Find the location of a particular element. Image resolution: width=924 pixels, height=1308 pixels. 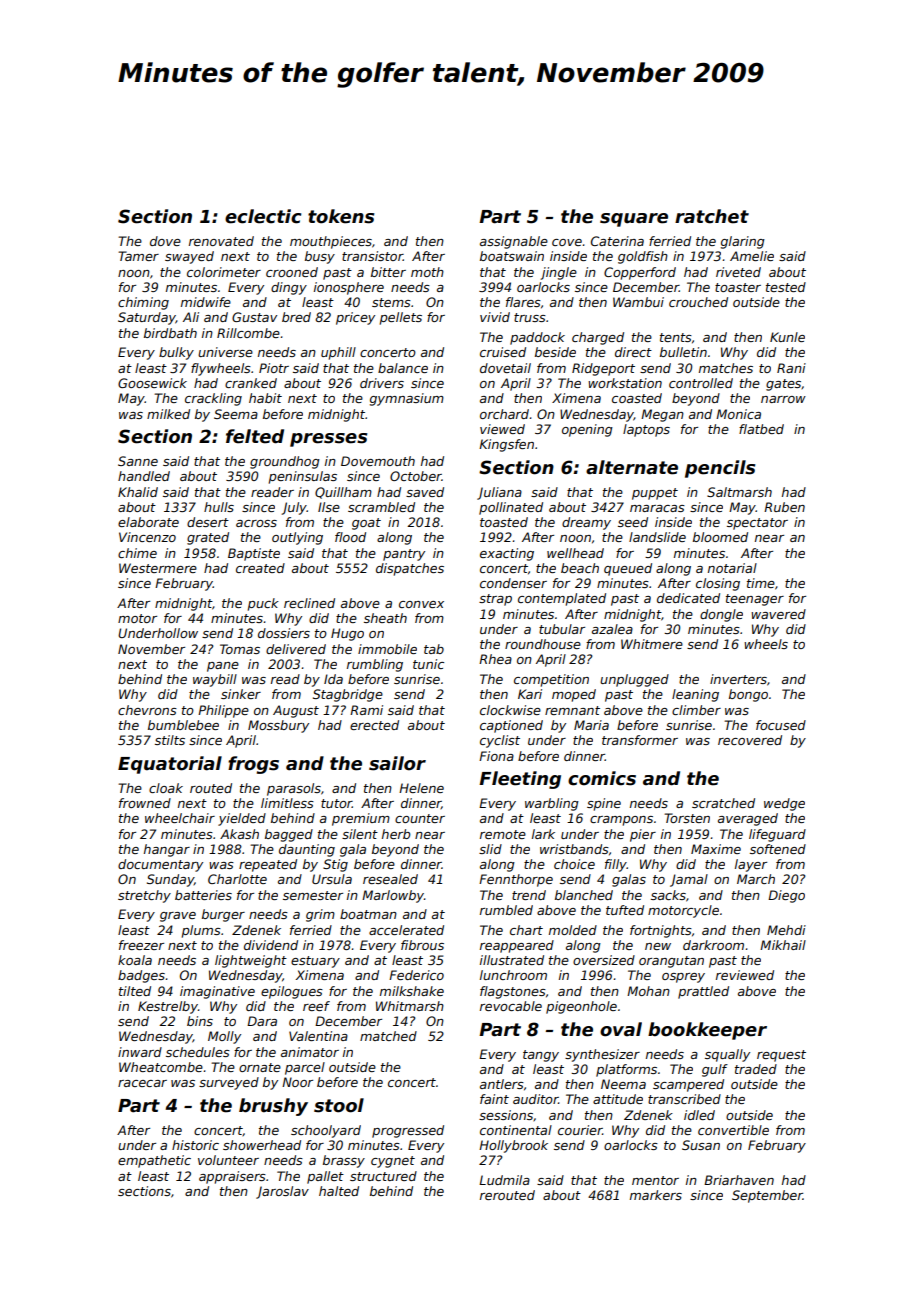

Mikhail is located at coordinates (783, 945).
